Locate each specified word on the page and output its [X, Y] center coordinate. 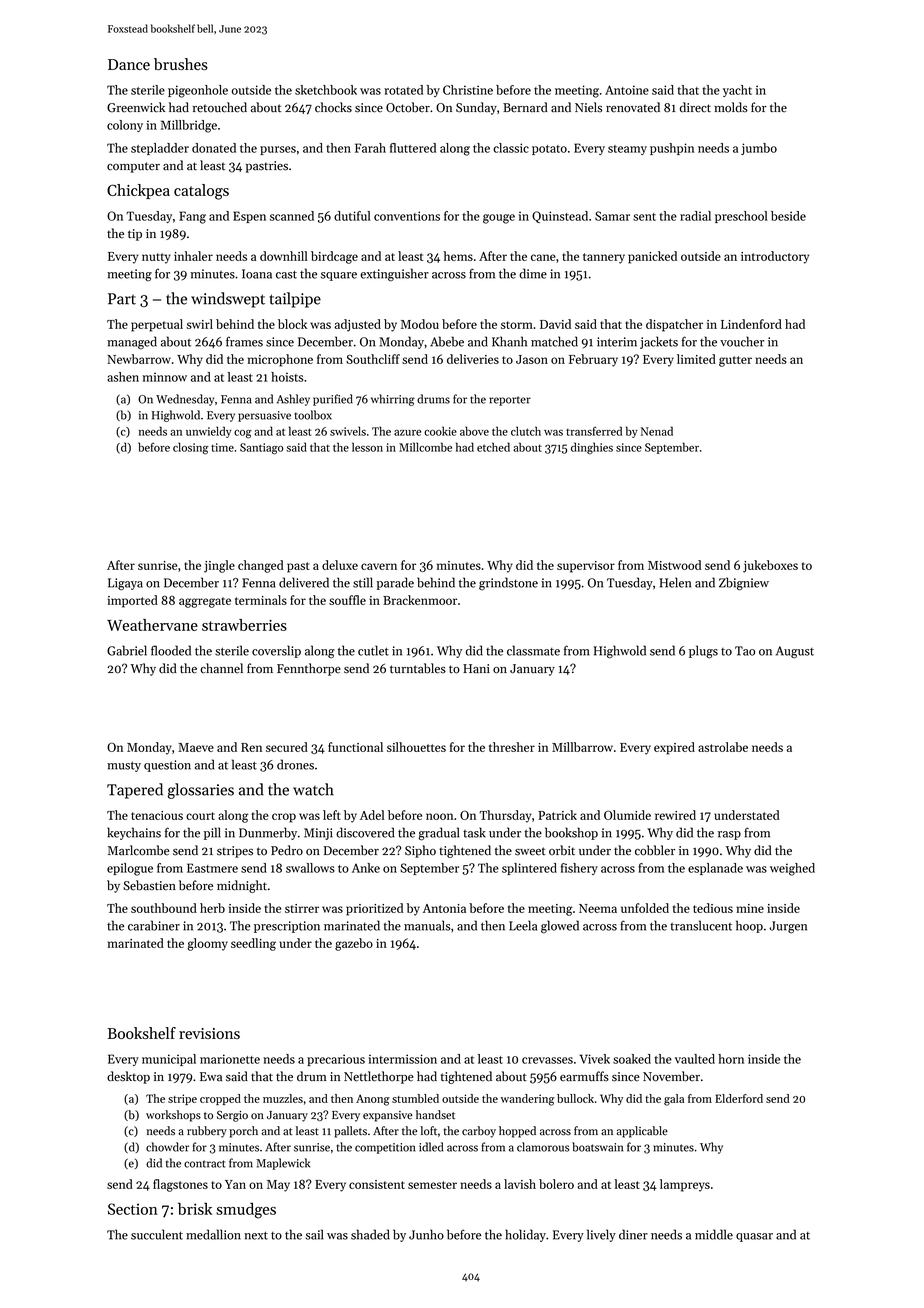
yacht [737, 91]
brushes [181, 64]
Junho [426, 1234]
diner [633, 1234]
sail [315, 1234]
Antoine [627, 90]
